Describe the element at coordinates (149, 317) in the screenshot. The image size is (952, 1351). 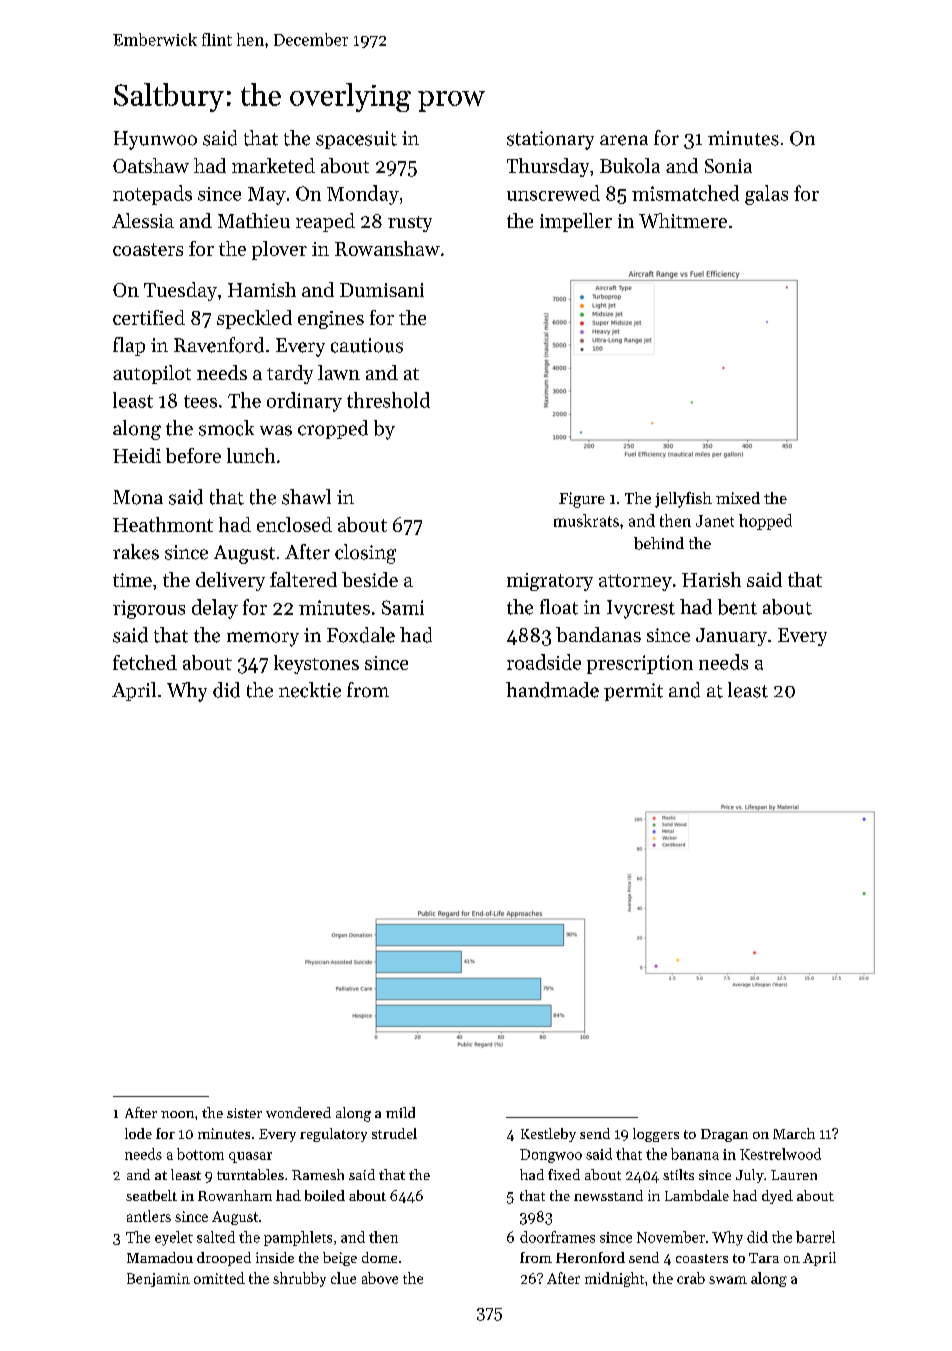
I see `certified` at that location.
